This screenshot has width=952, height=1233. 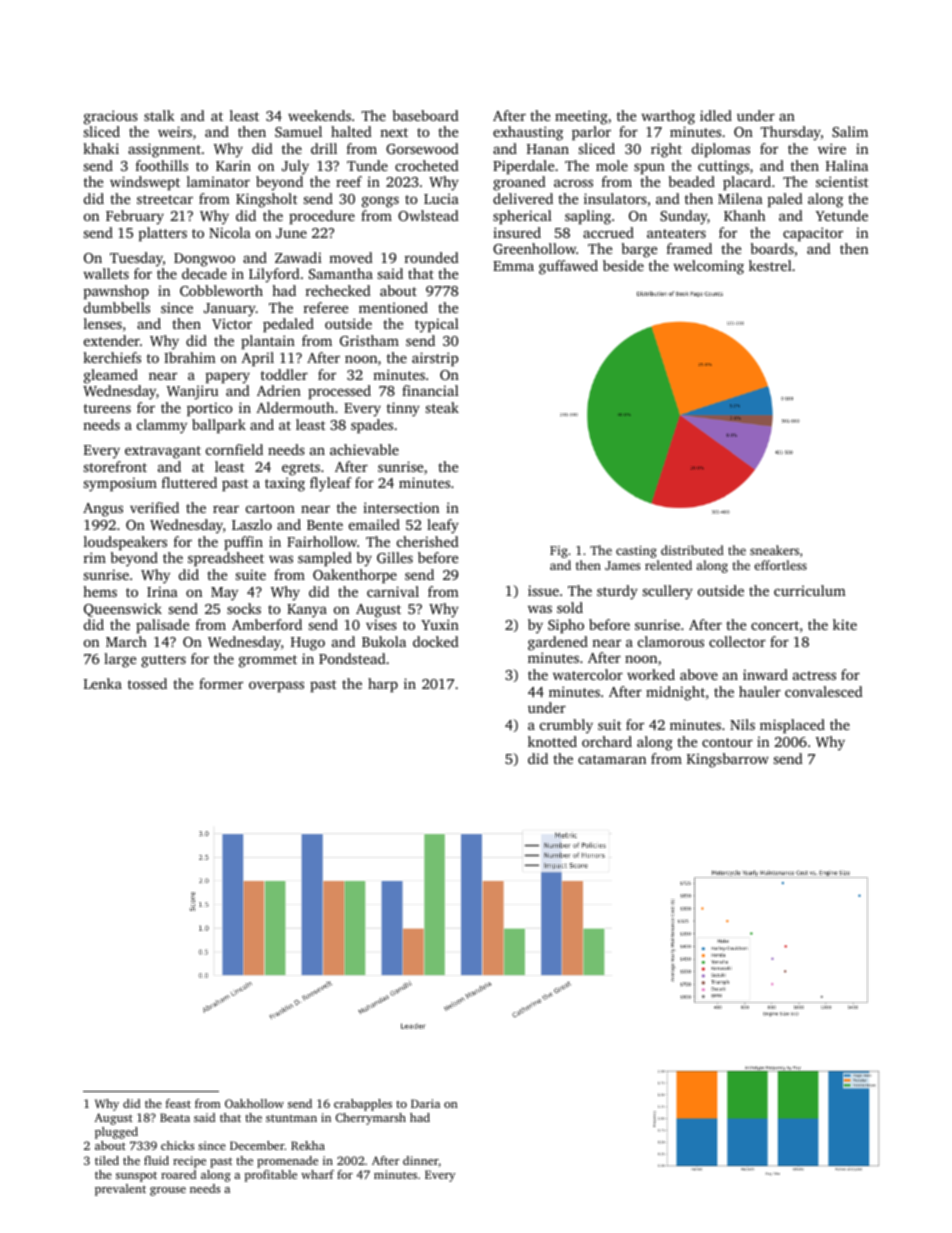 What do you see at coordinates (425, 1103) in the screenshot?
I see `Daria` at bounding box center [425, 1103].
